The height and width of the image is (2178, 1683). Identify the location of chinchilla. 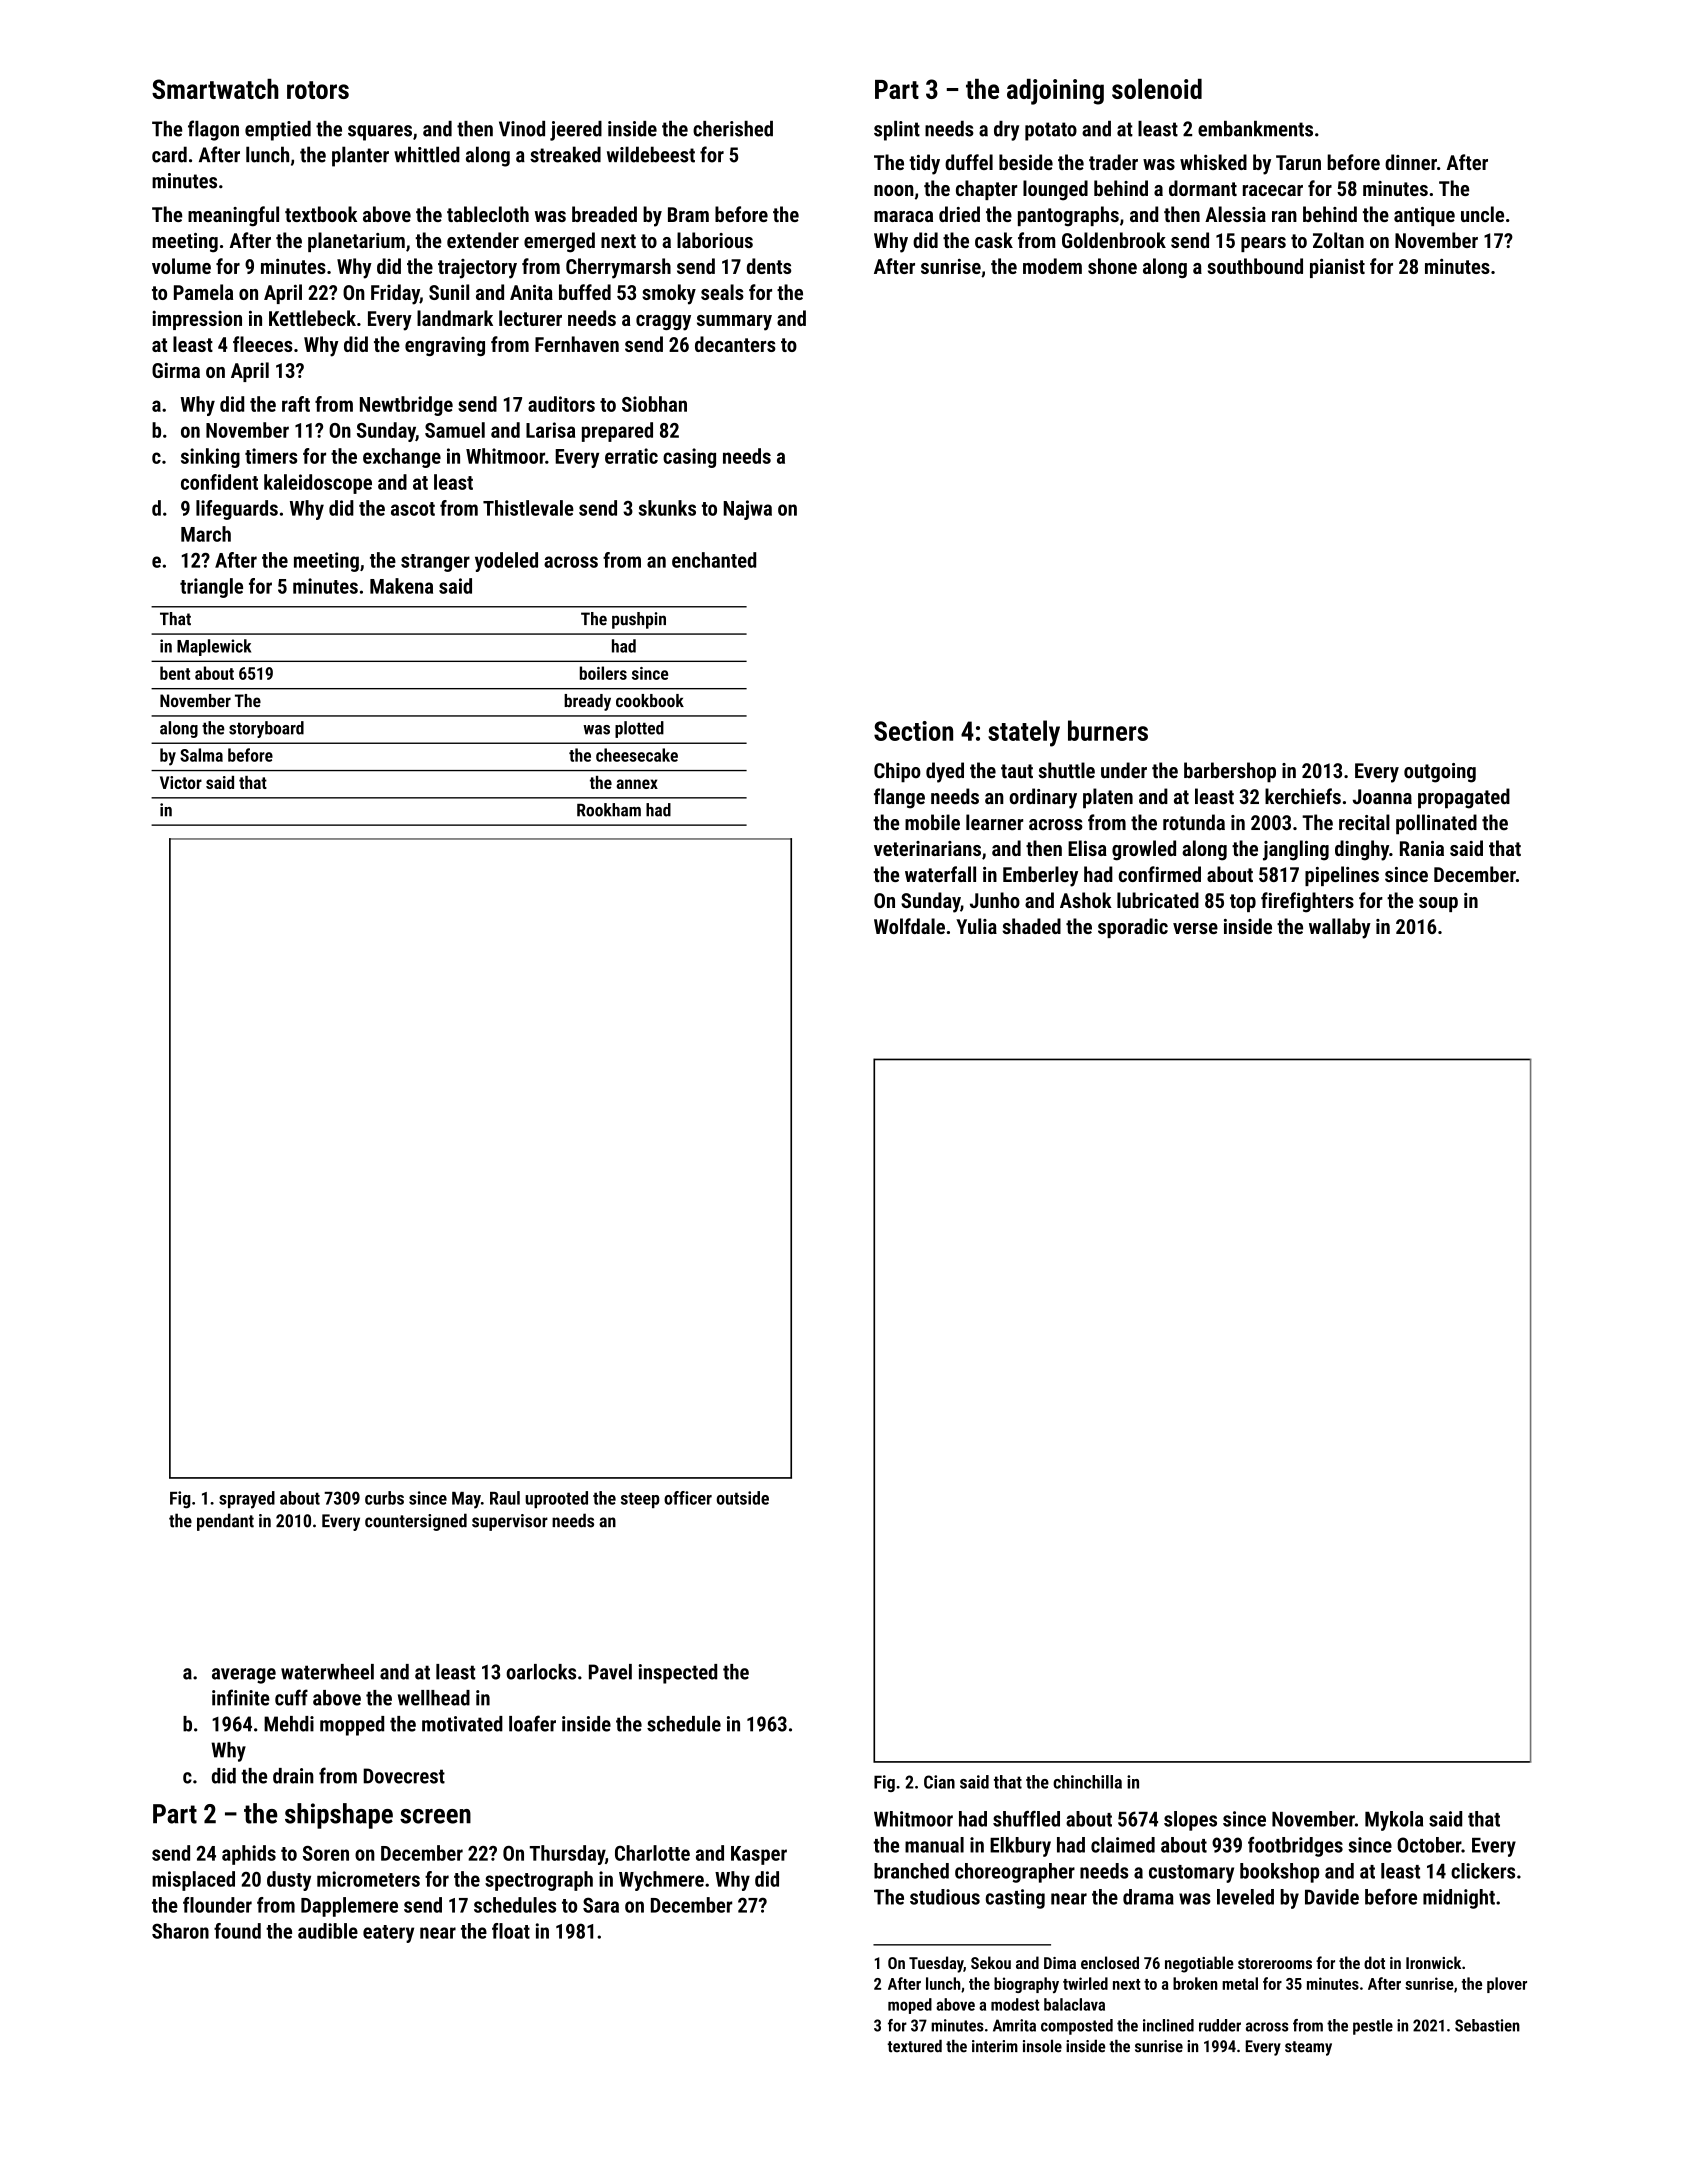
(1087, 1782).
